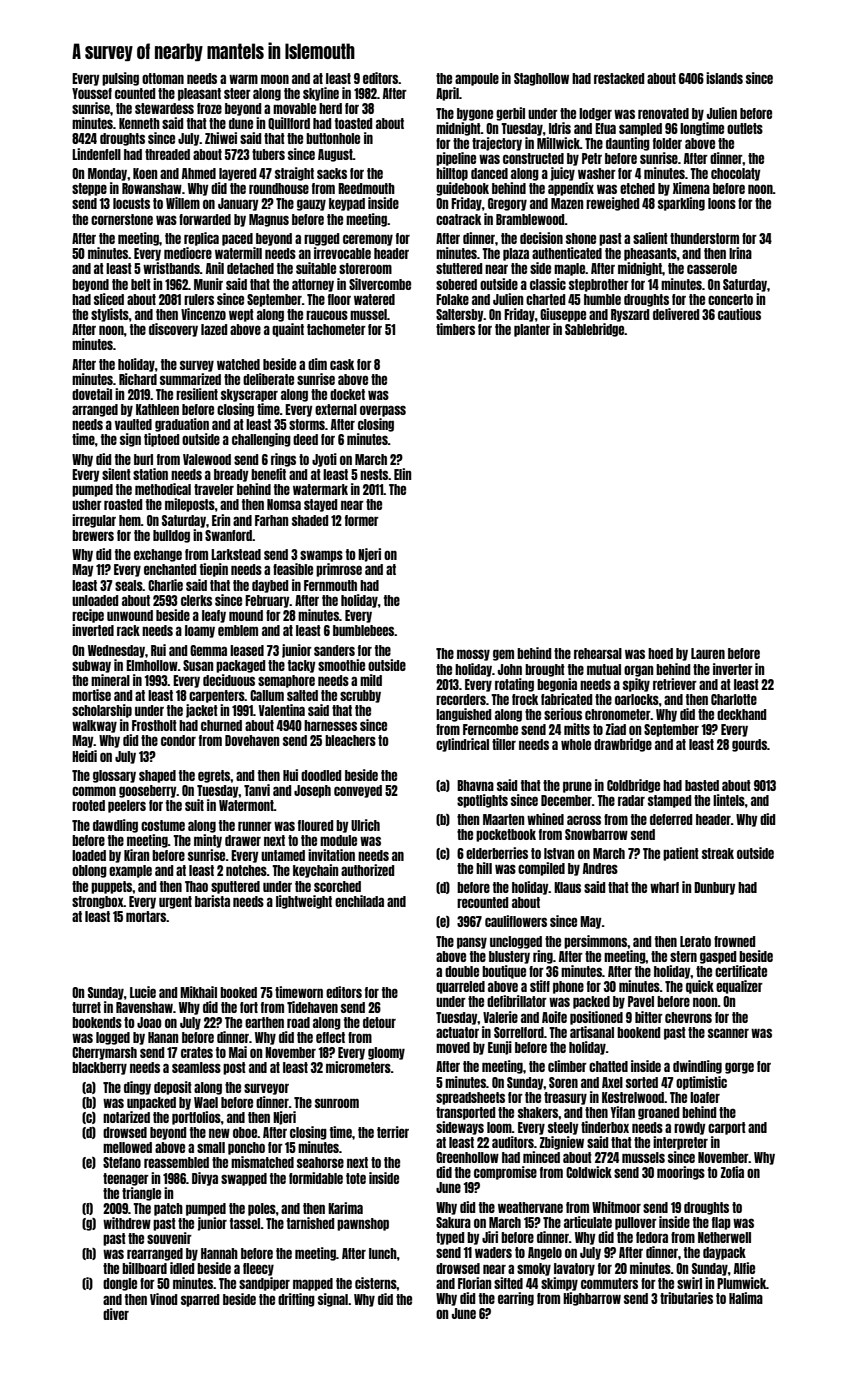  I want to click on frowned, so click(734, 941).
